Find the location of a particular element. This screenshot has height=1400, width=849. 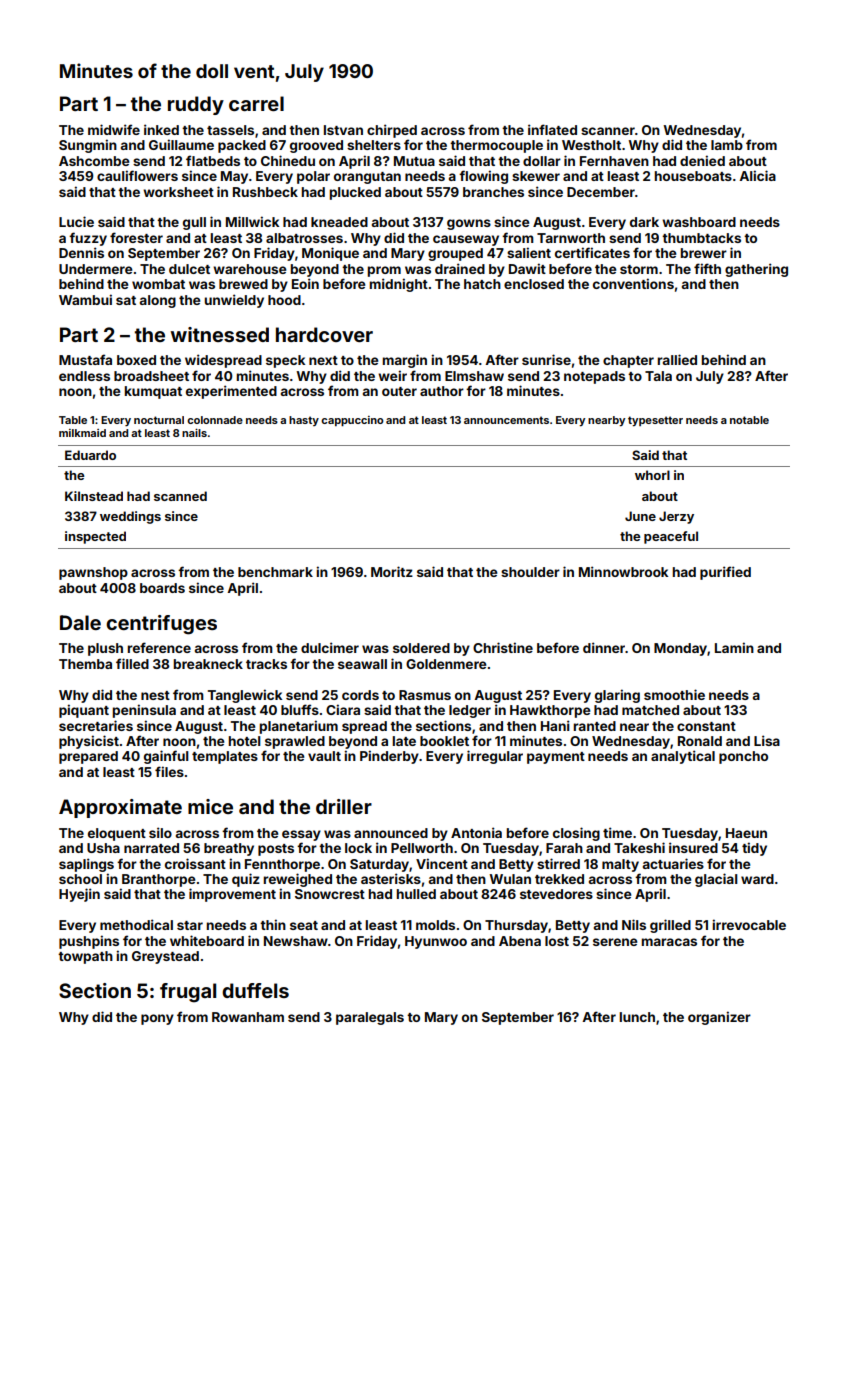

lamb is located at coordinates (727, 145).
